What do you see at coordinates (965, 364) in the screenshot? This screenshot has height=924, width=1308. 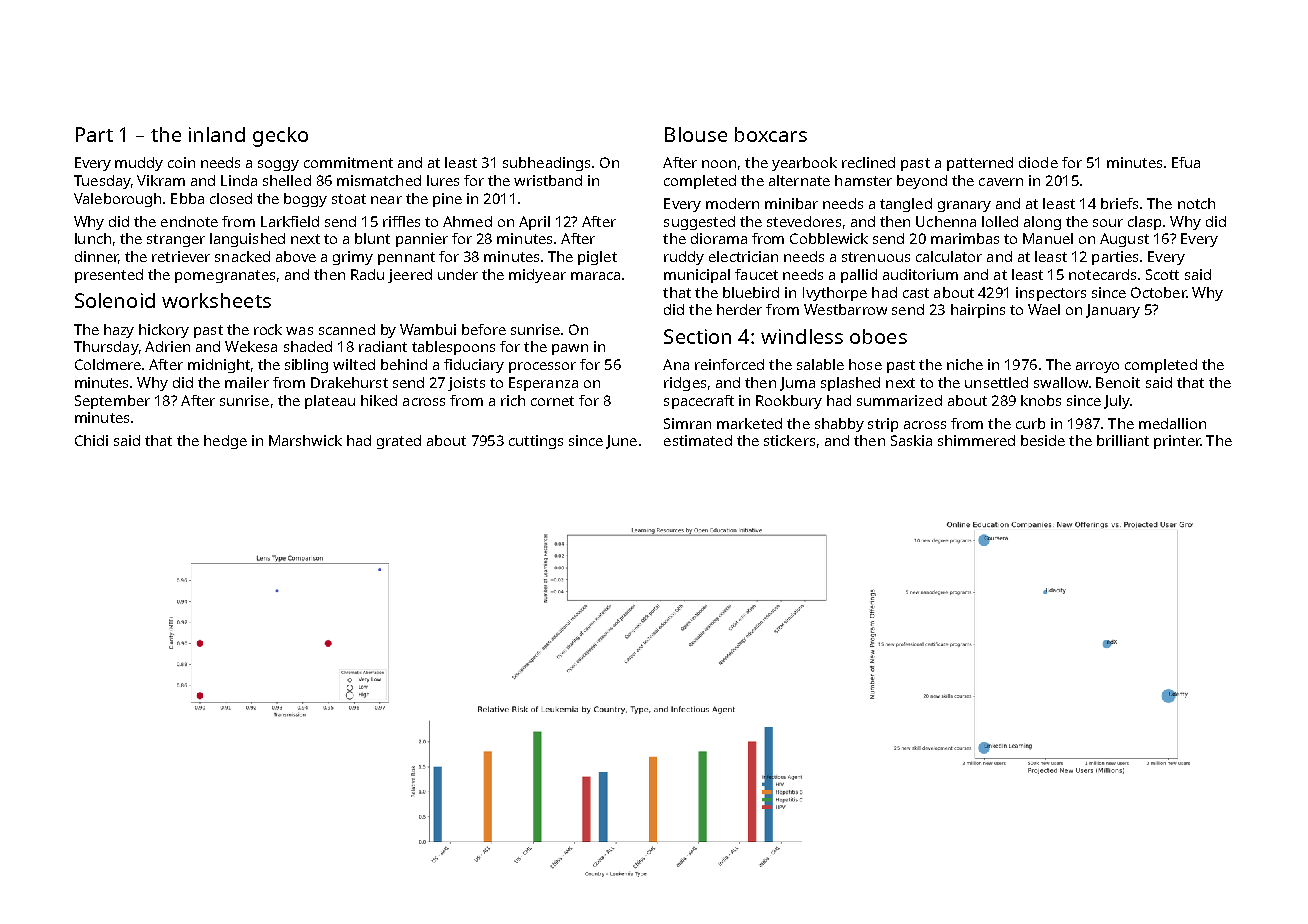 I see `niche` at bounding box center [965, 364].
